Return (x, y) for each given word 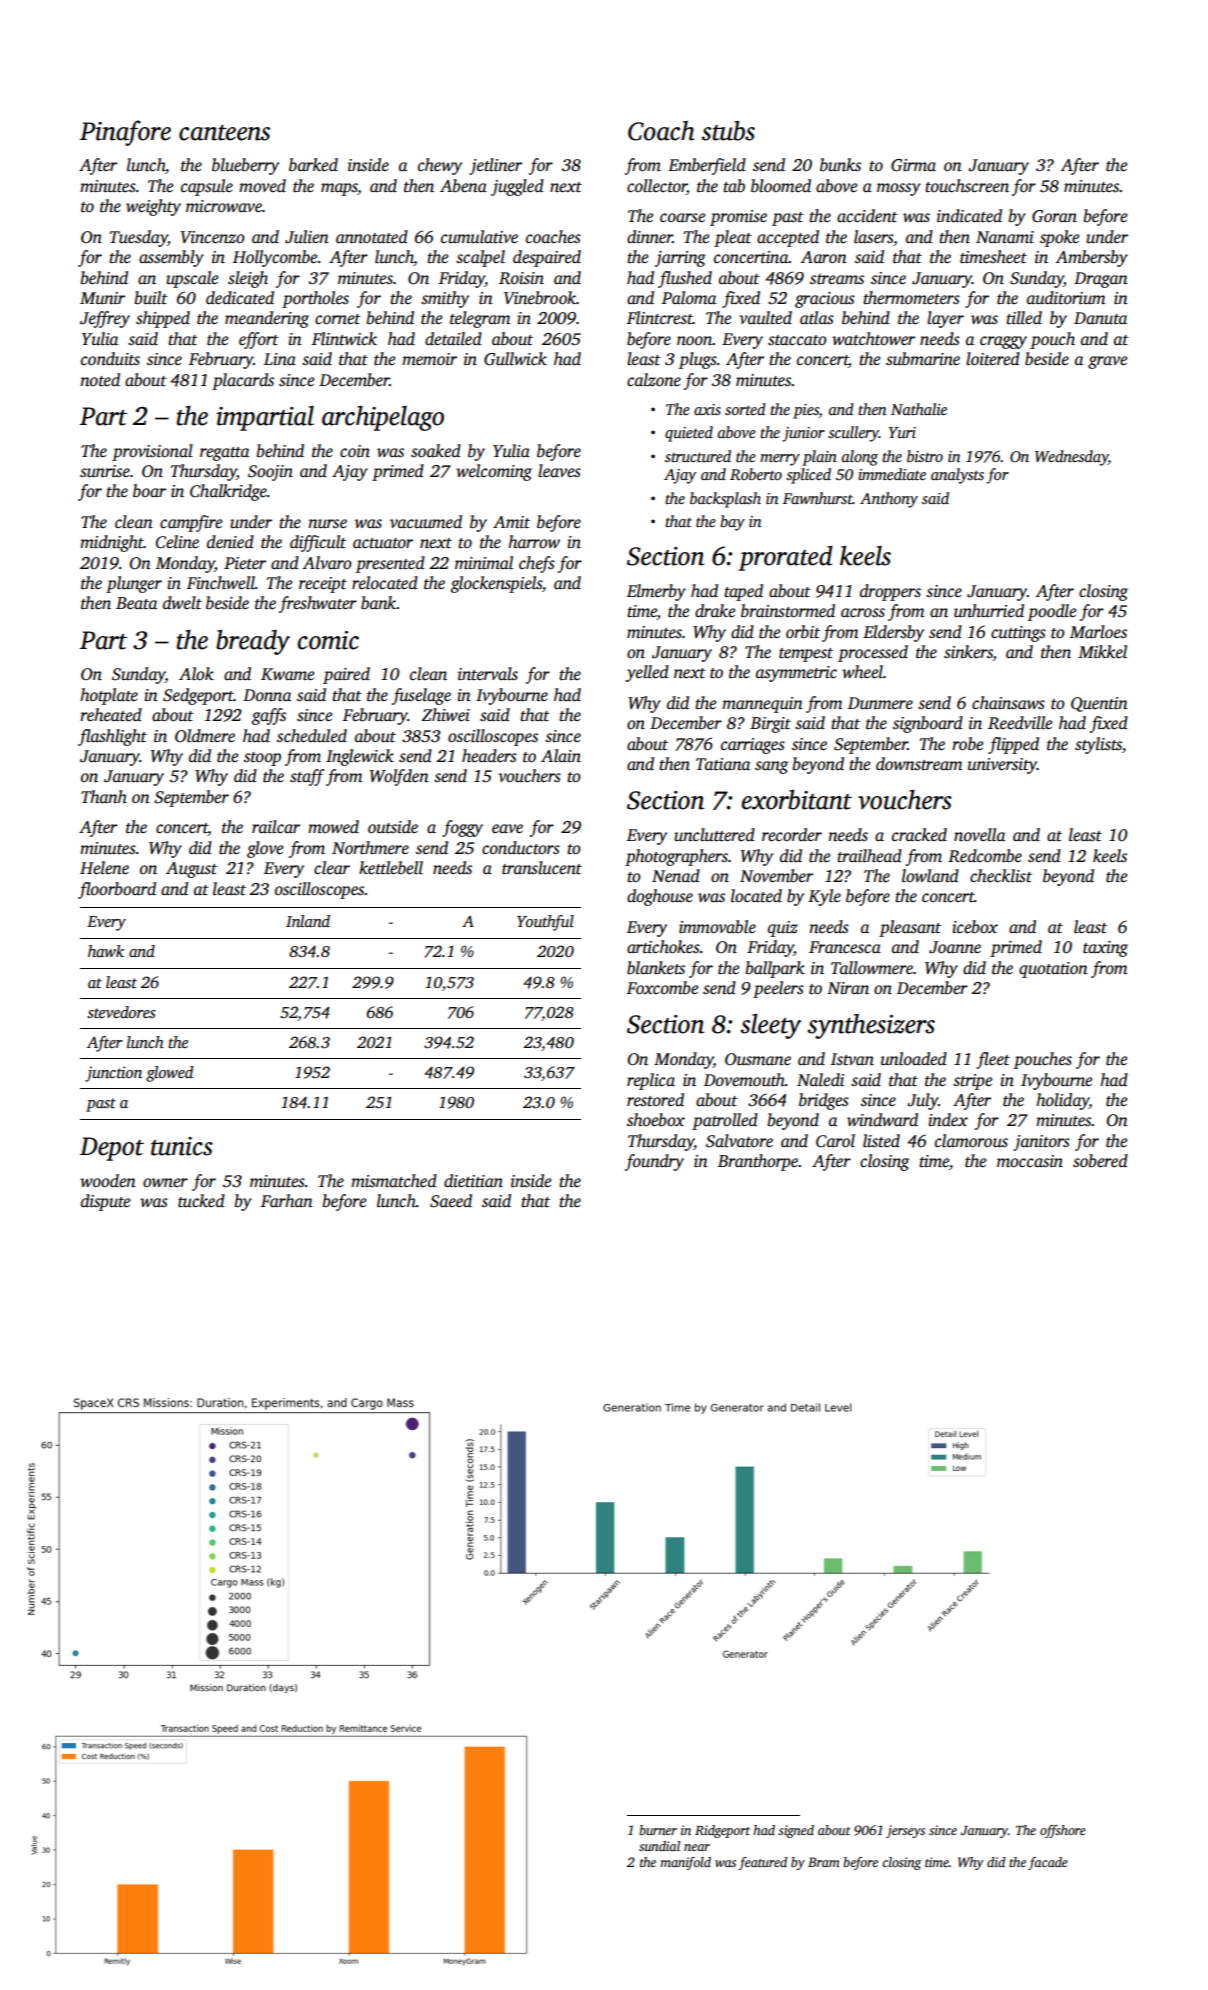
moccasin (1030, 1161)
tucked (201, 1201)
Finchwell (221, 583)
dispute (105, 1202)
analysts (957, 476)
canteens (224, 133)
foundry (654, 1162)
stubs (728, 131)
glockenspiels (496, 584)
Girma (913, 165)
